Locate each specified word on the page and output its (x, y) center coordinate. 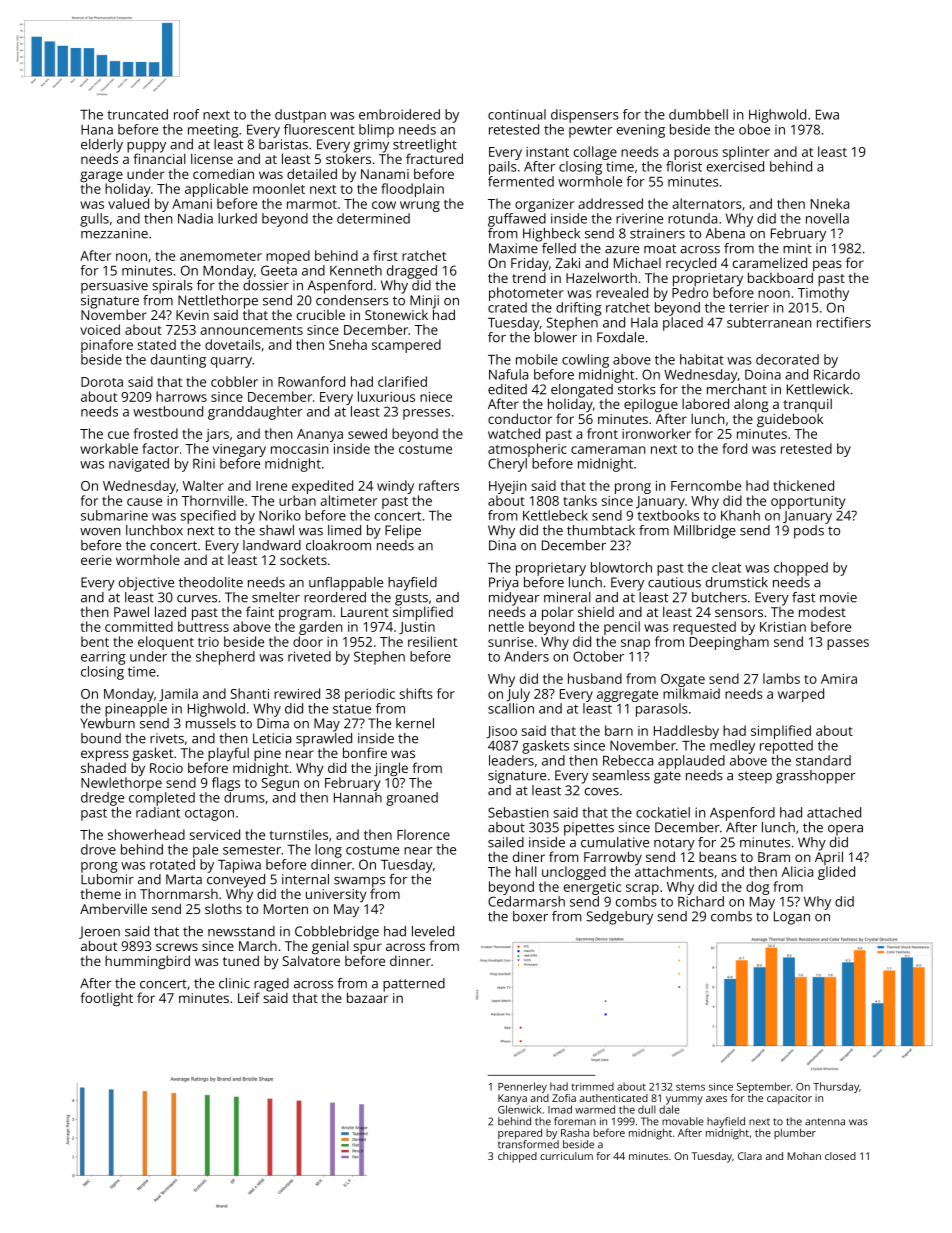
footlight (106, 999)
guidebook (790, 420)
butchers (719, 597)
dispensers (585, 116)
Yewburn (107, 723)
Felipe (403, 532)
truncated (137, 114)
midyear (514, 599)
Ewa (827, 115)
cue (118, 435)
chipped (517, 1157)
